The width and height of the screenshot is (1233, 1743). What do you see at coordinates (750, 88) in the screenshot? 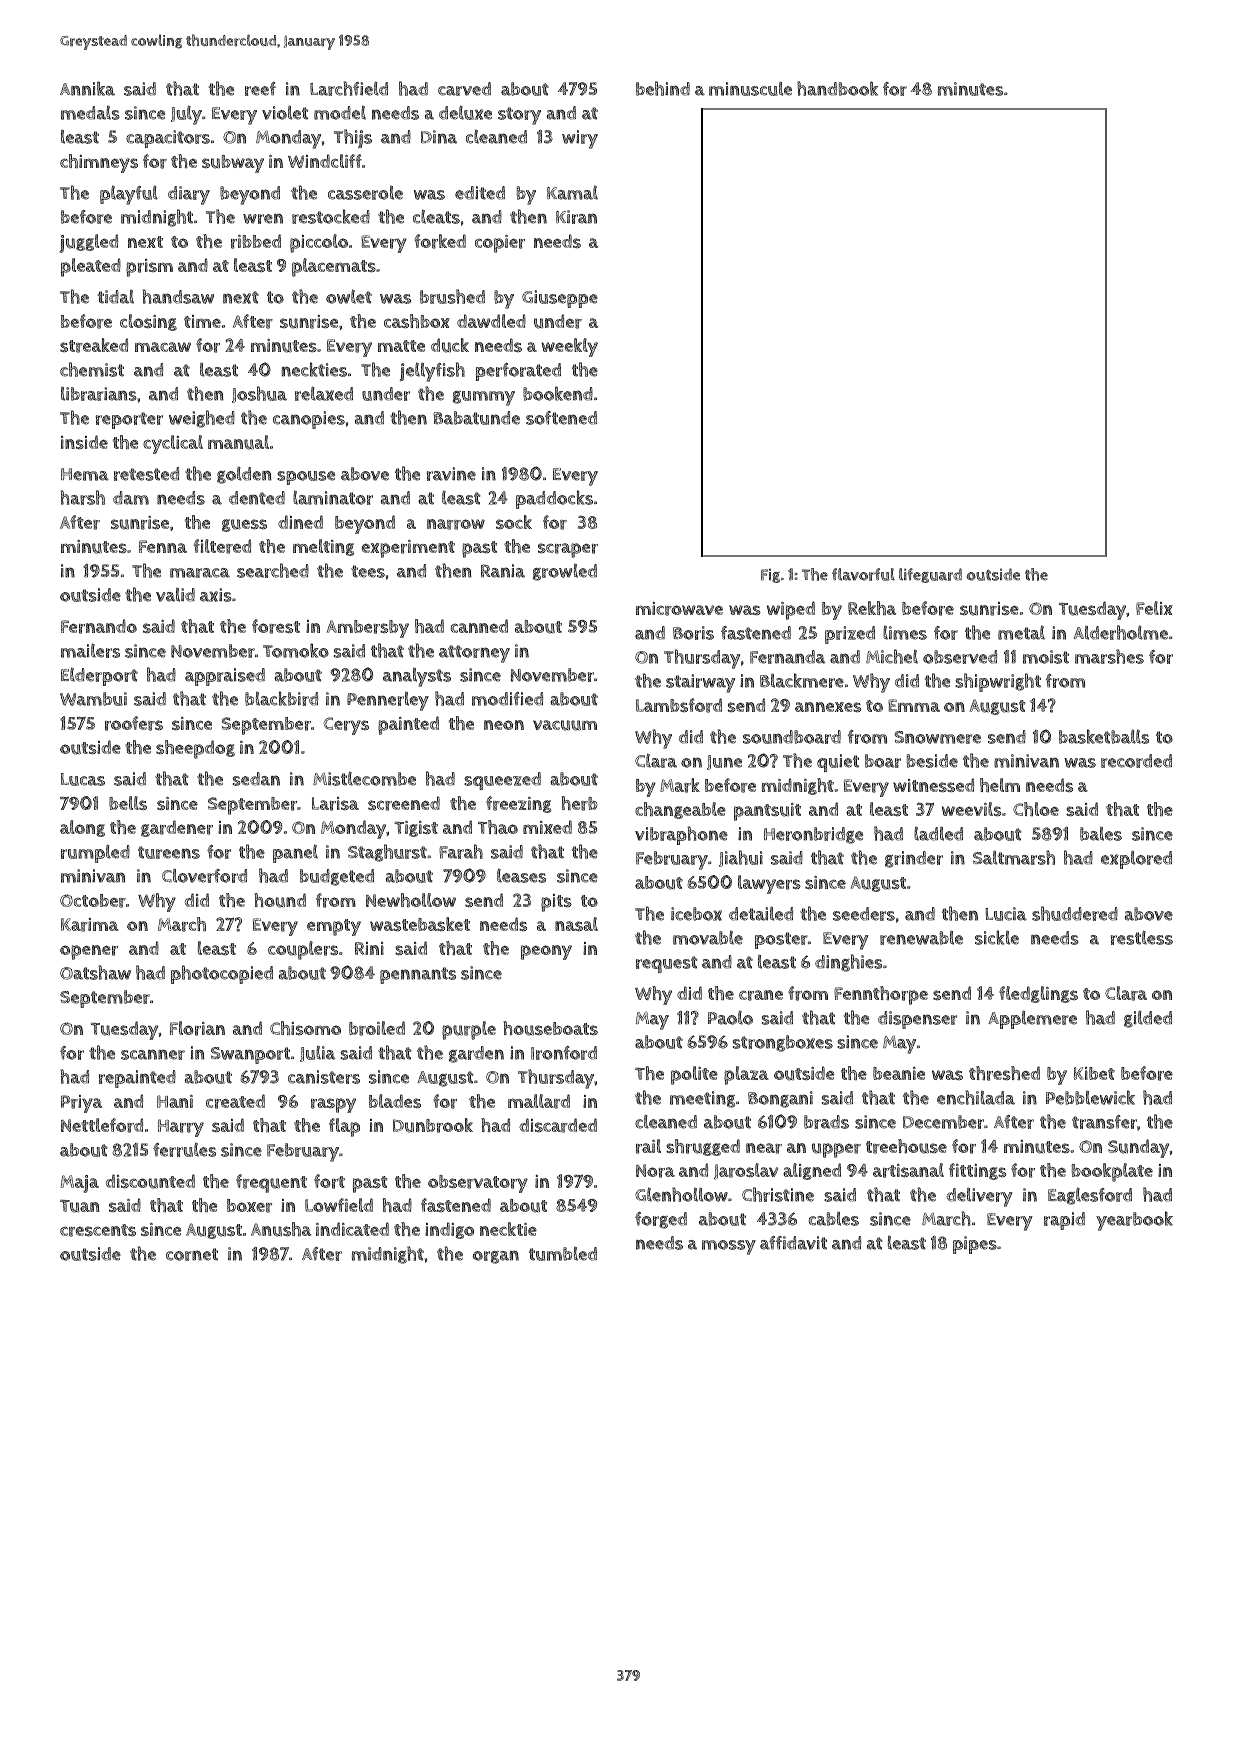
I see `minuscule` at bounding box center [750, 88].
